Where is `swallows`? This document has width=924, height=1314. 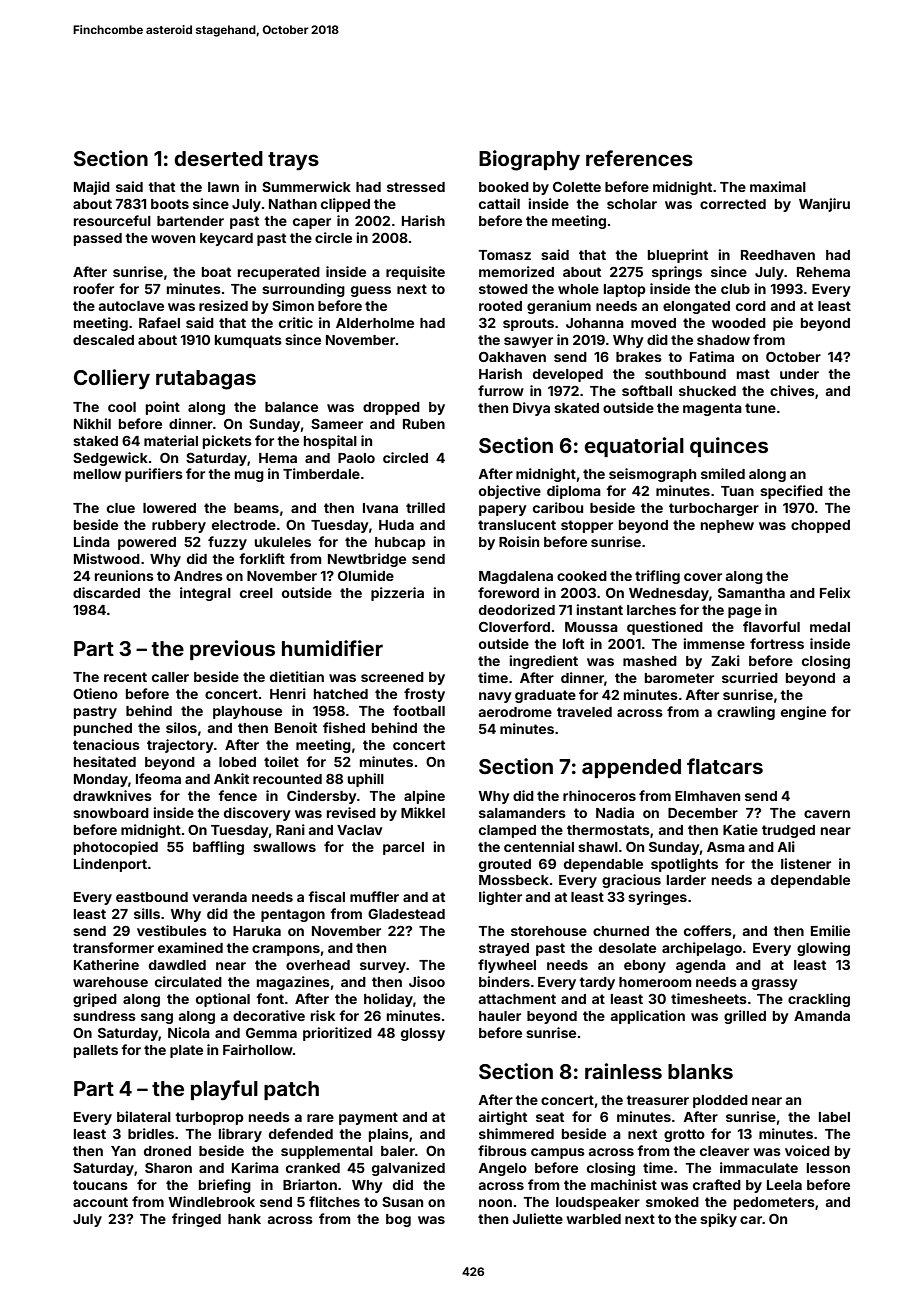
swallows is located at coordinates (284, 847).
